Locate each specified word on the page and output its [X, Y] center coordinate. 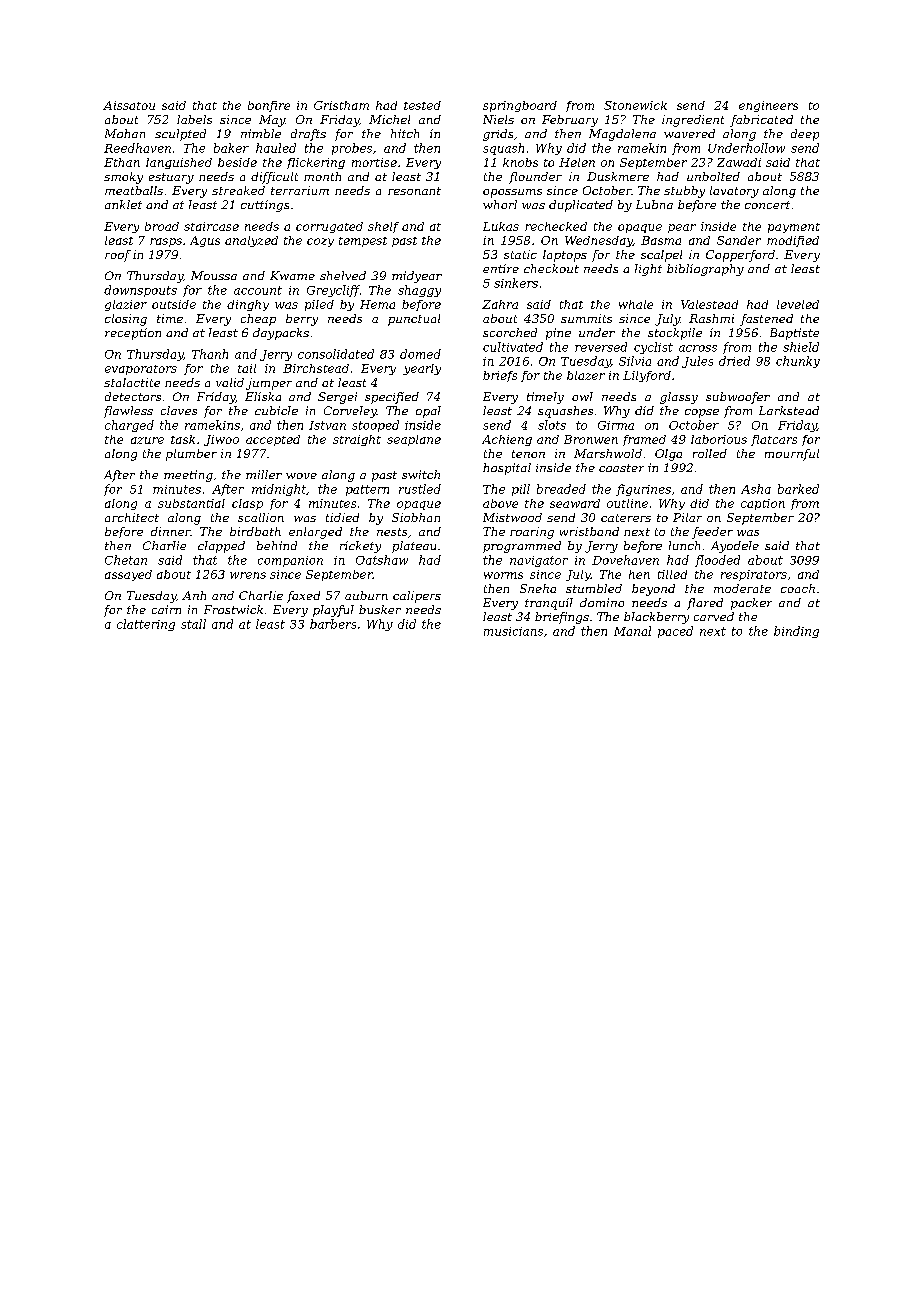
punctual [414, 320]
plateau [414, 547]
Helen [577, 162]
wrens [248, 575]
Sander [739, 240]
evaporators [141, 370]
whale [636, 304]
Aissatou [129, 105]
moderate [742, 588]
